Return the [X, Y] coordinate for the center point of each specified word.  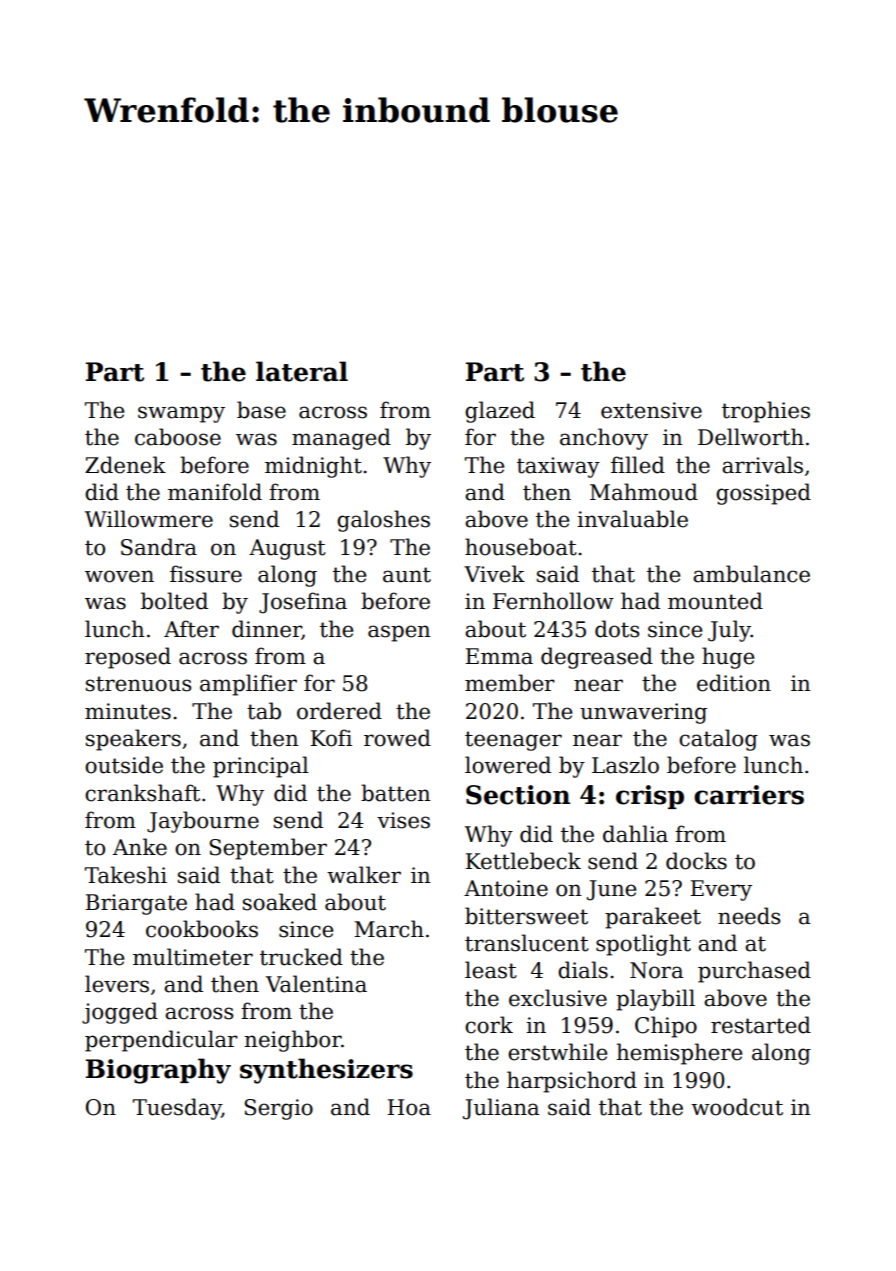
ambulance [751, 574]
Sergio [278, 1109]
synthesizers [326, 1071]
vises [403, 820]
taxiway [558, 467]
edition [734, 683]
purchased [754, 972]
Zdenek [125, 465]
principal [261, 767]
